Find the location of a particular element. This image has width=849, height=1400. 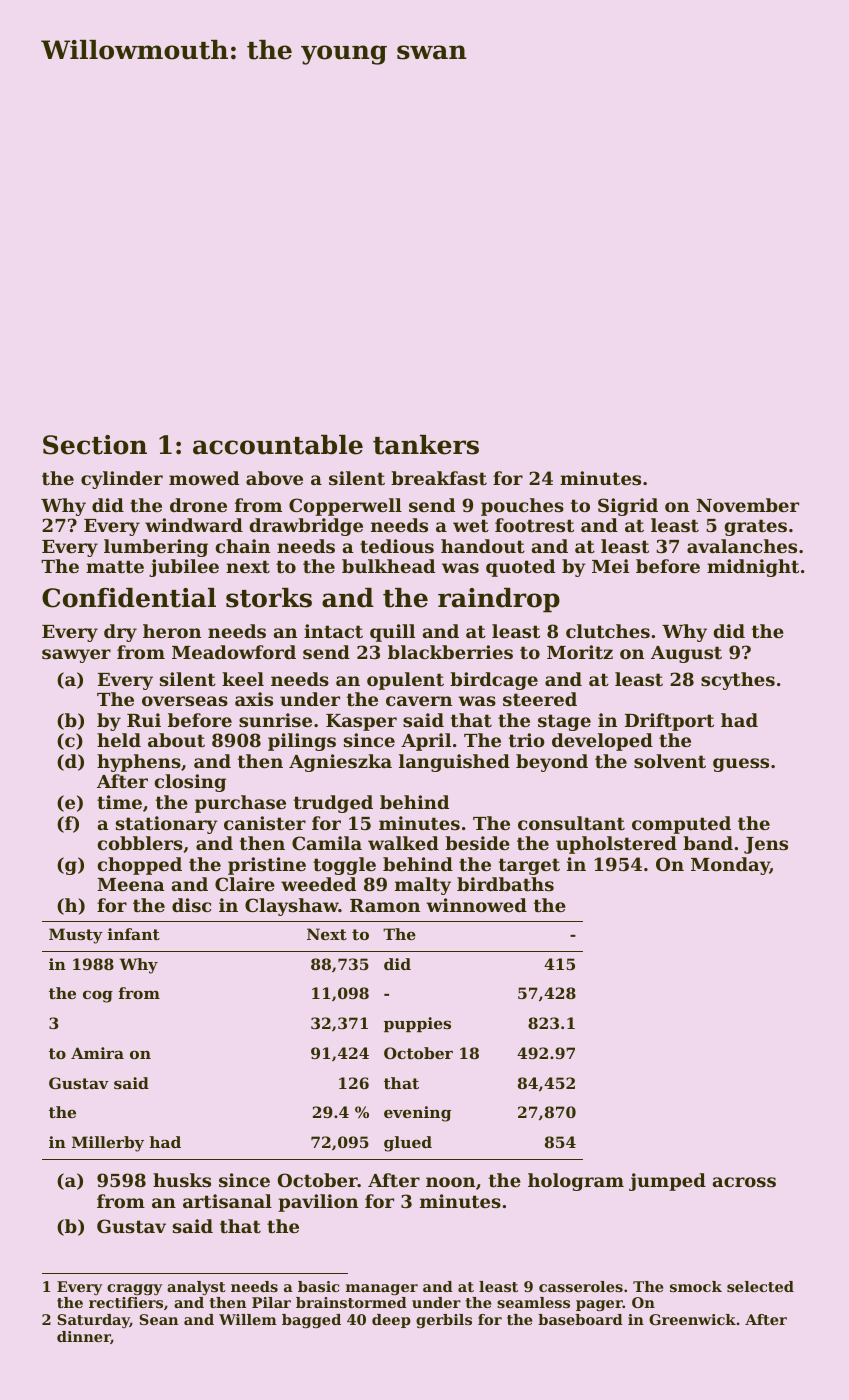

Section is located at coordinates (95, 445).
